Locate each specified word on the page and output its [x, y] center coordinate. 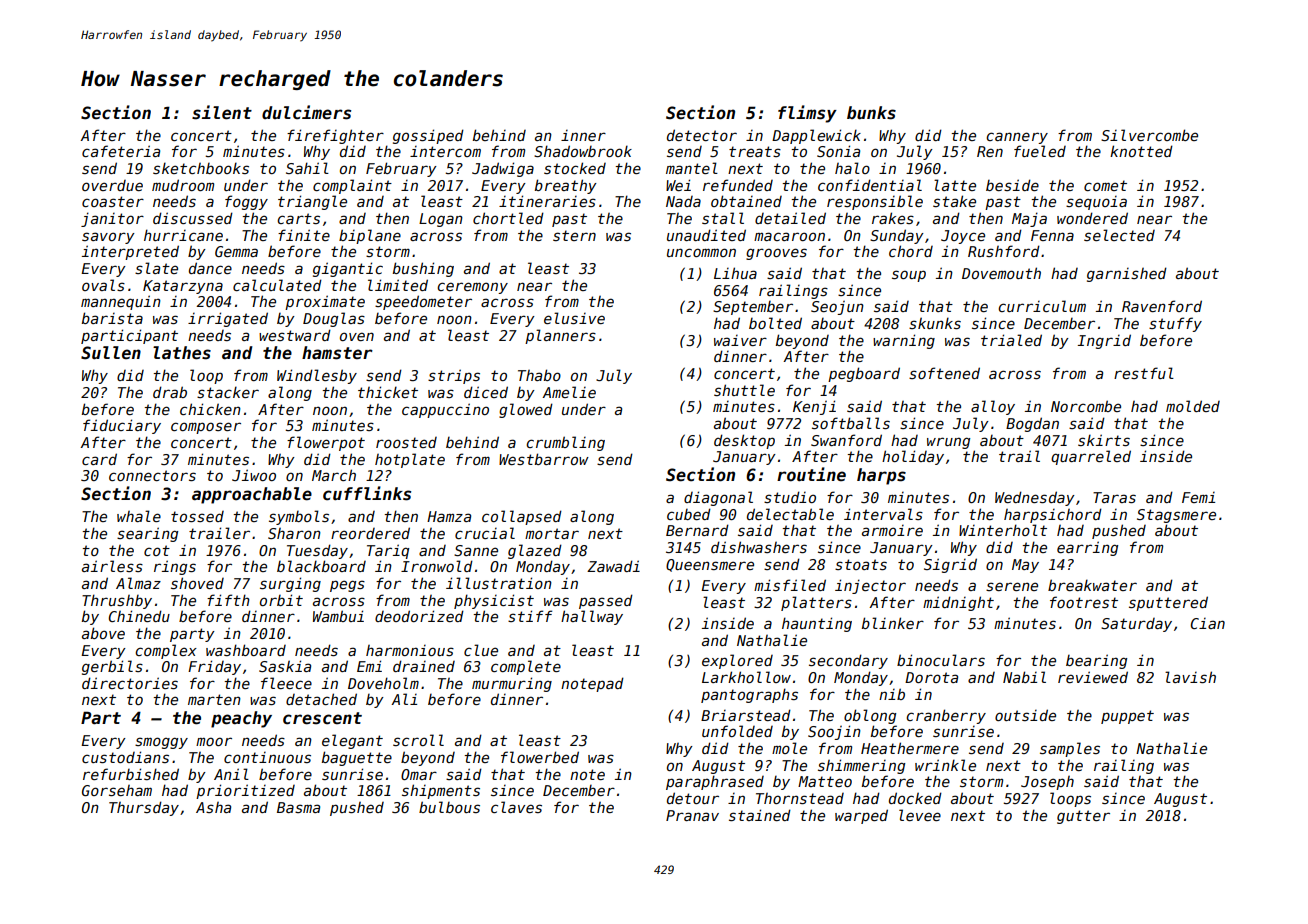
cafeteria [121, 151]
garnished [1127, 274]
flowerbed [540, 757]
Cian [1208, 623]
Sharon [294, 533]
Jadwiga [503, 169]
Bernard [697, 530]
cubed [689, 514]
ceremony [472, 288]
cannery [1017, 138]
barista [112, 318]
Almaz [138, 583]
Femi [1198, 497]
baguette [357, 758]
